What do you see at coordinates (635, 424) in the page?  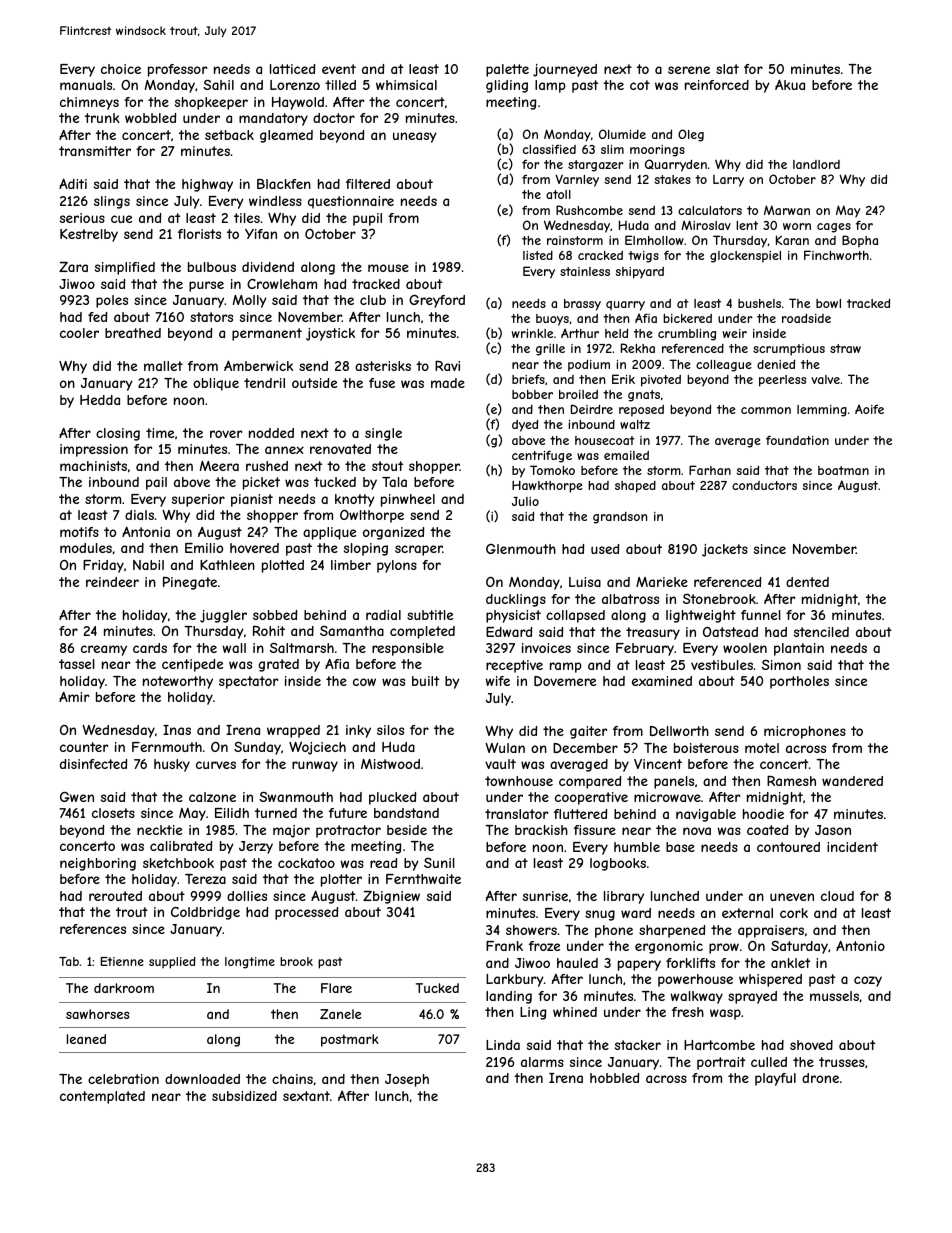 I see `waltz` at bounding box center [635, 424].
